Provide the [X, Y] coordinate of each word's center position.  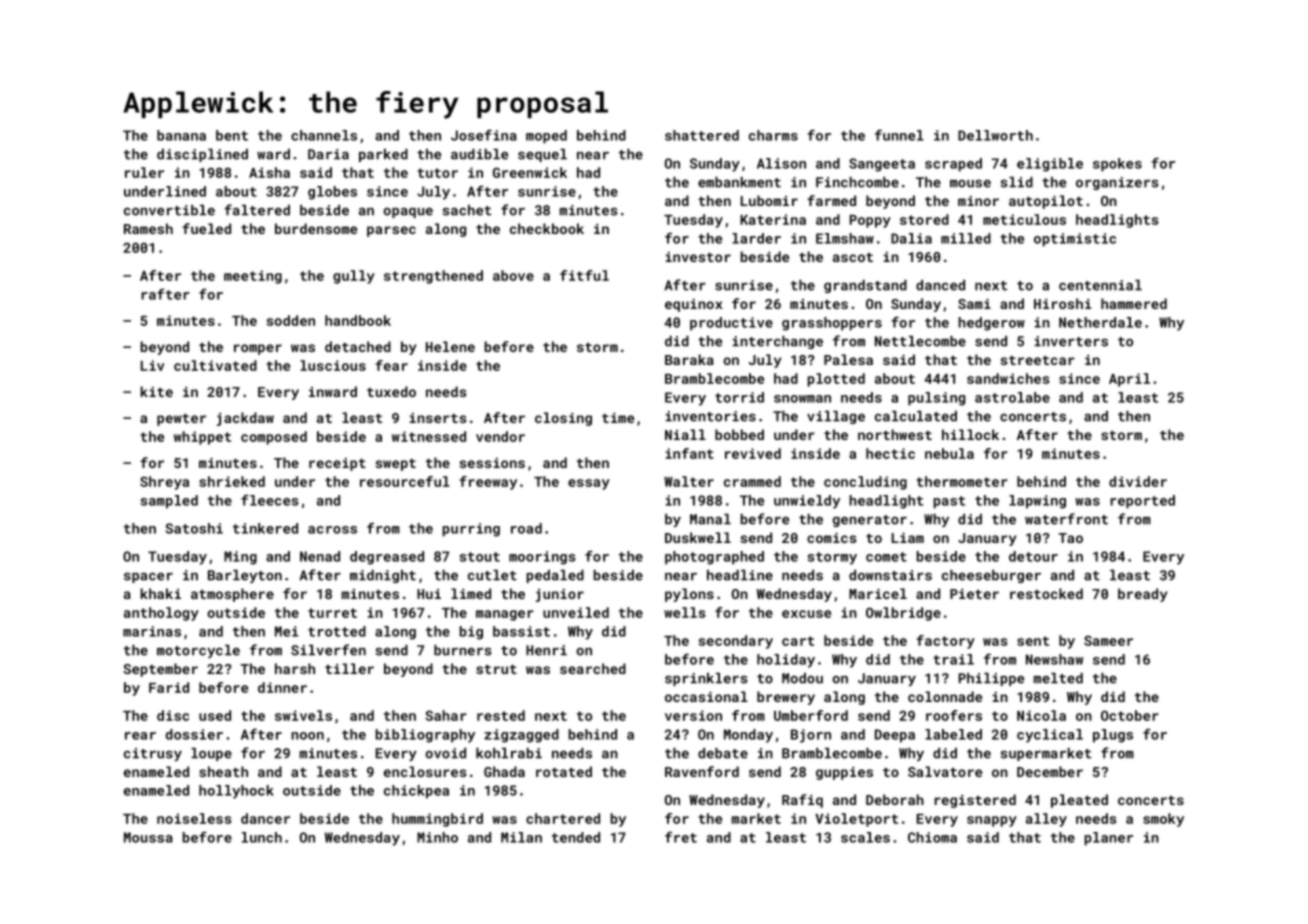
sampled [169, 502]
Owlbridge [903, 614]
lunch [262, 837]
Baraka [689, 359]
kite [156, 391]
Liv [152, 365]
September [160, 670]
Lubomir [769, 200]
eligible [1050, 165]
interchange [777, 342]
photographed [714, 558]
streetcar [1038, 360]
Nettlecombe [920, 341]
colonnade [945, 696]
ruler [144, 172]
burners [463, 650]
